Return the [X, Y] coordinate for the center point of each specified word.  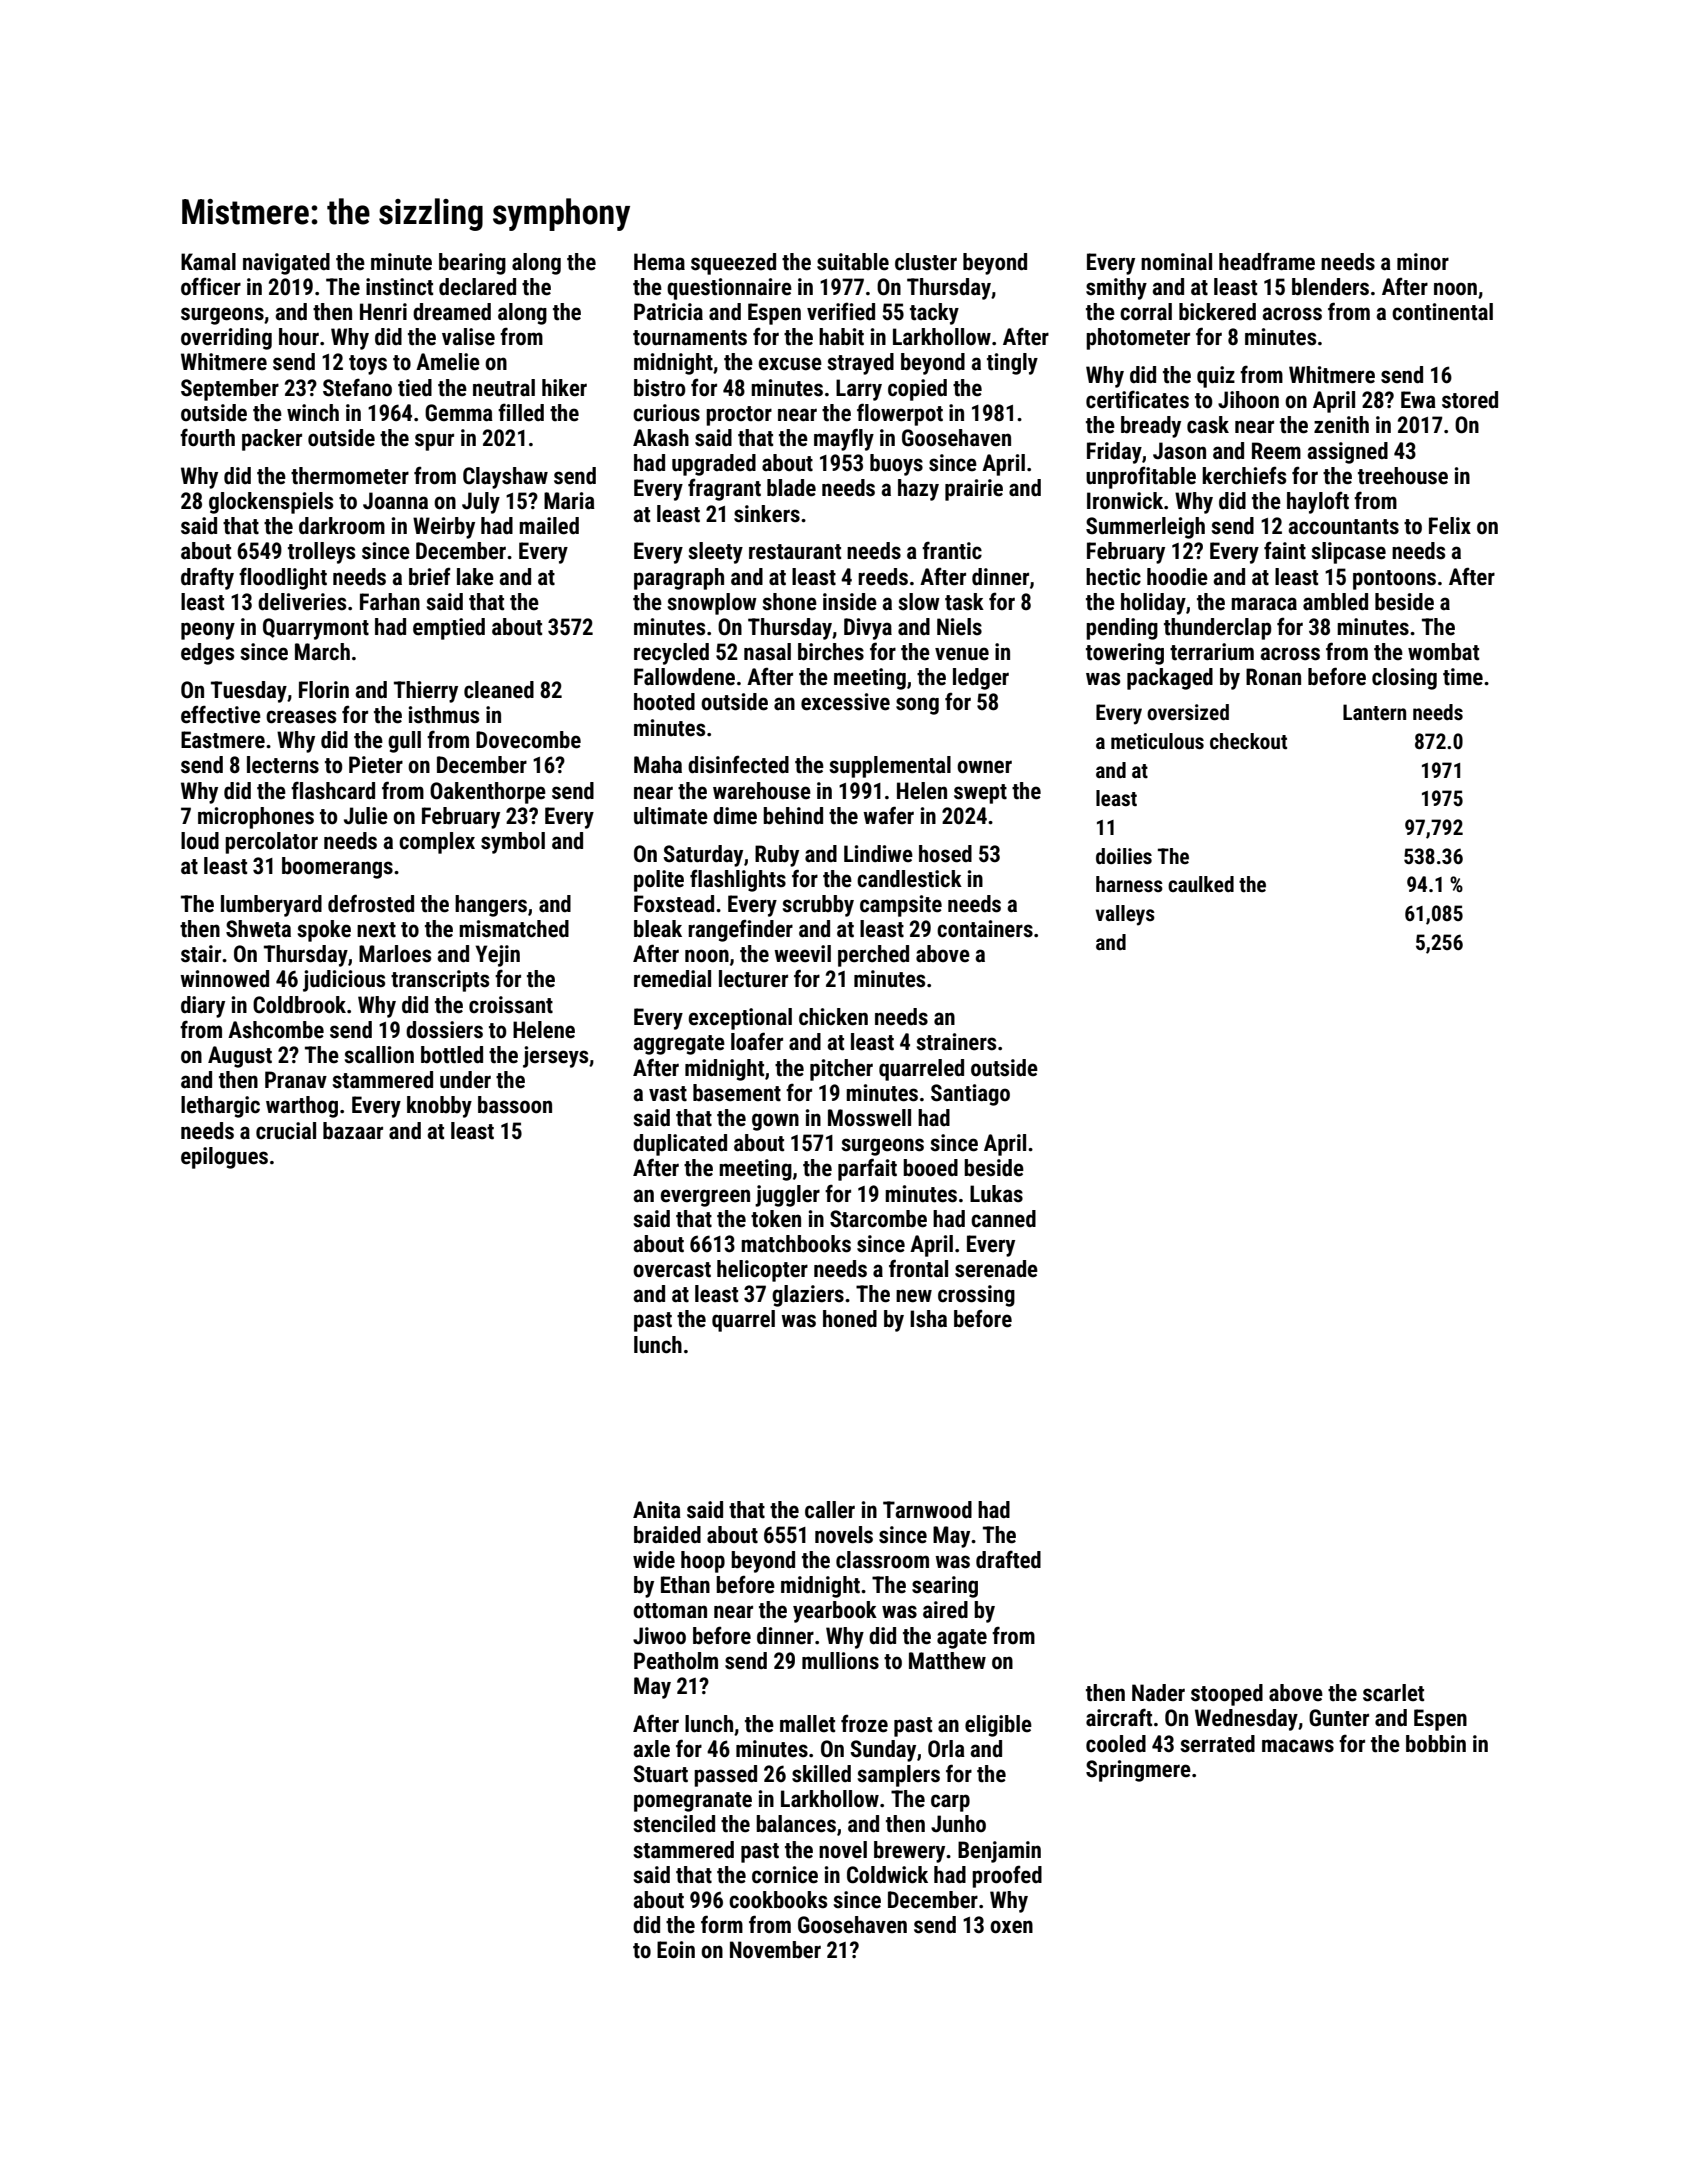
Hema [659, 262]
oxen [1011, 1927]
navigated [286, 264]
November [775, 1950]
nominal [1176, 262]
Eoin [676, 1950]
